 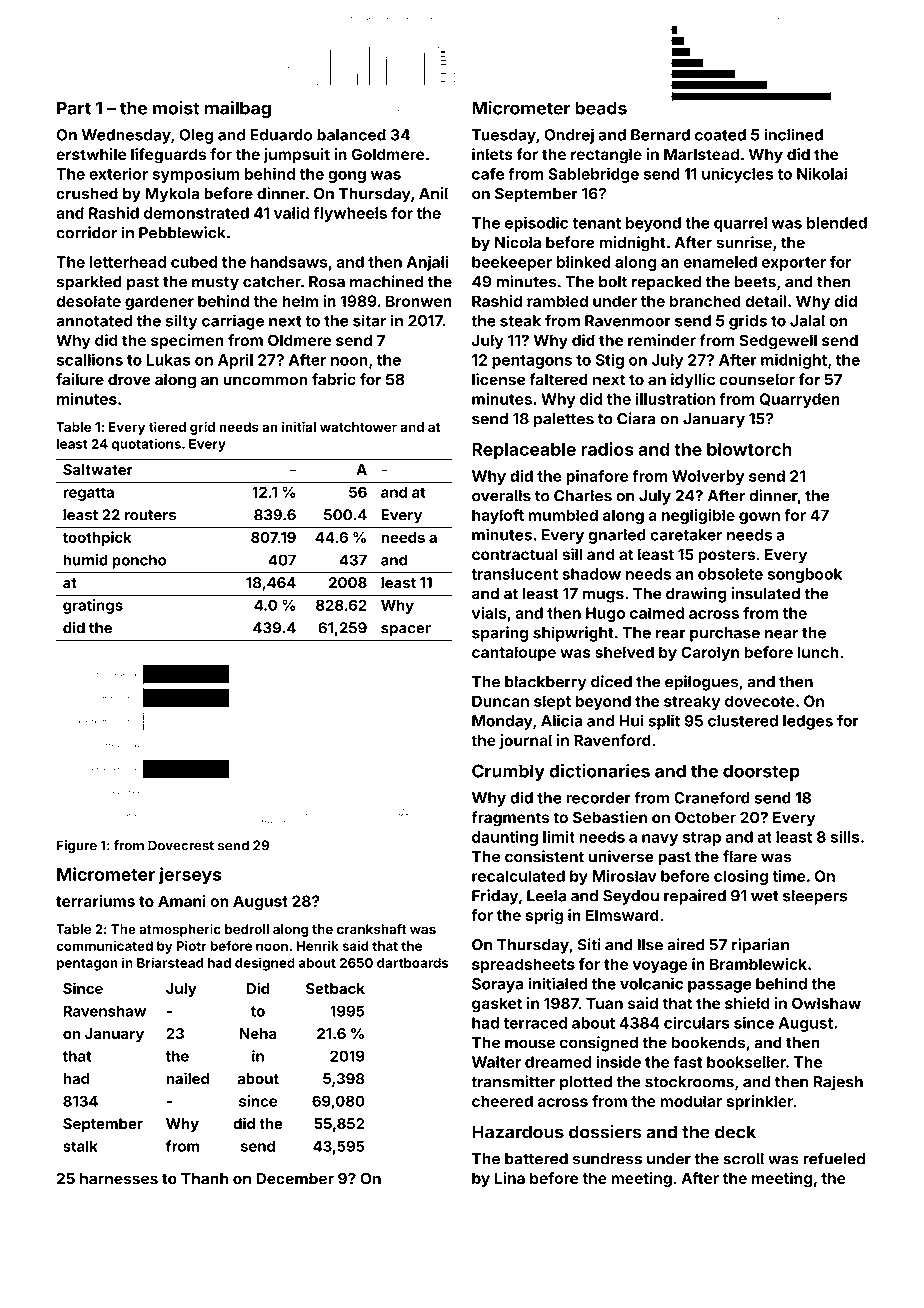 I want to click on lunch, so click(x=818, y=652).
